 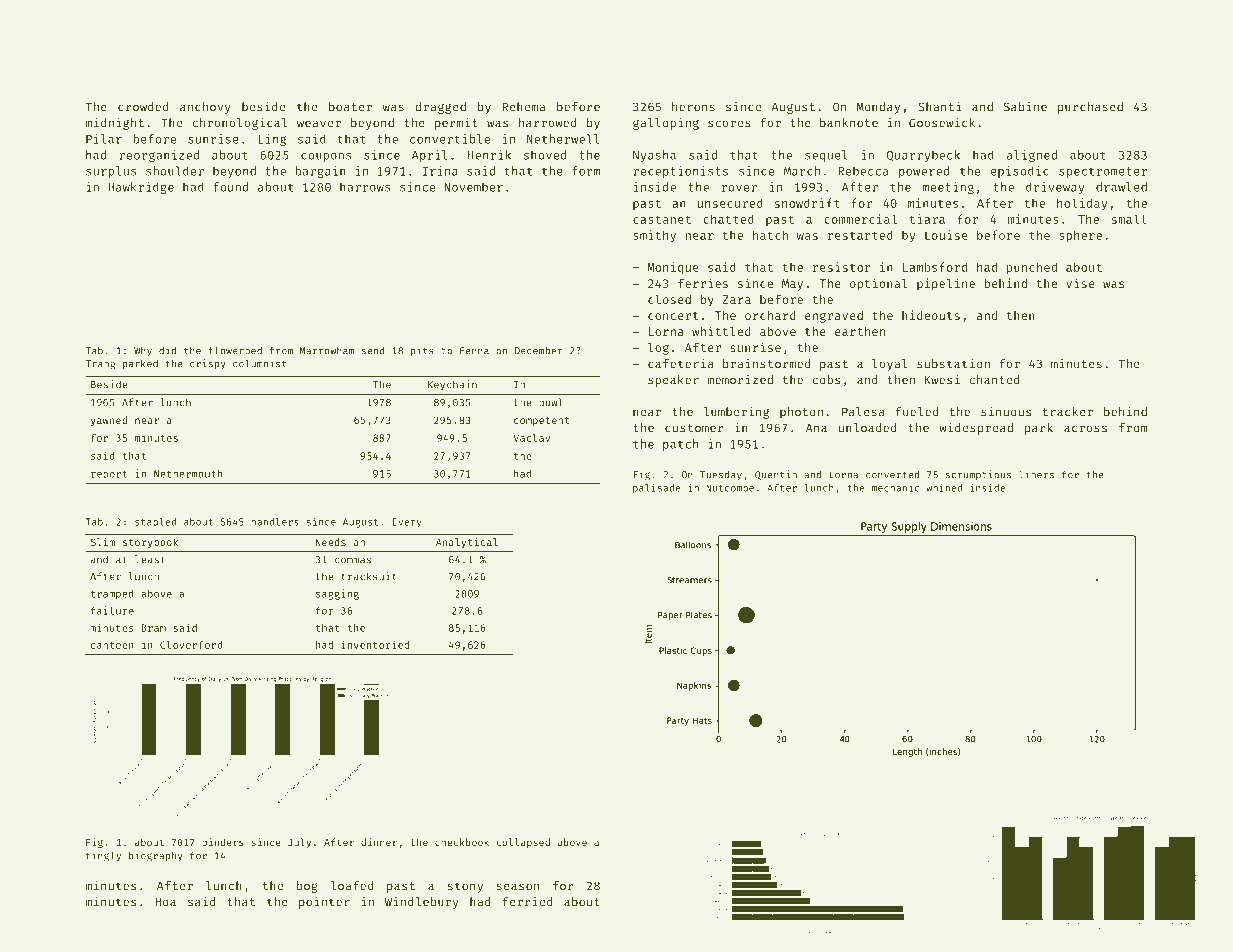 I want to click on substation, so click(x=953, y=364).
